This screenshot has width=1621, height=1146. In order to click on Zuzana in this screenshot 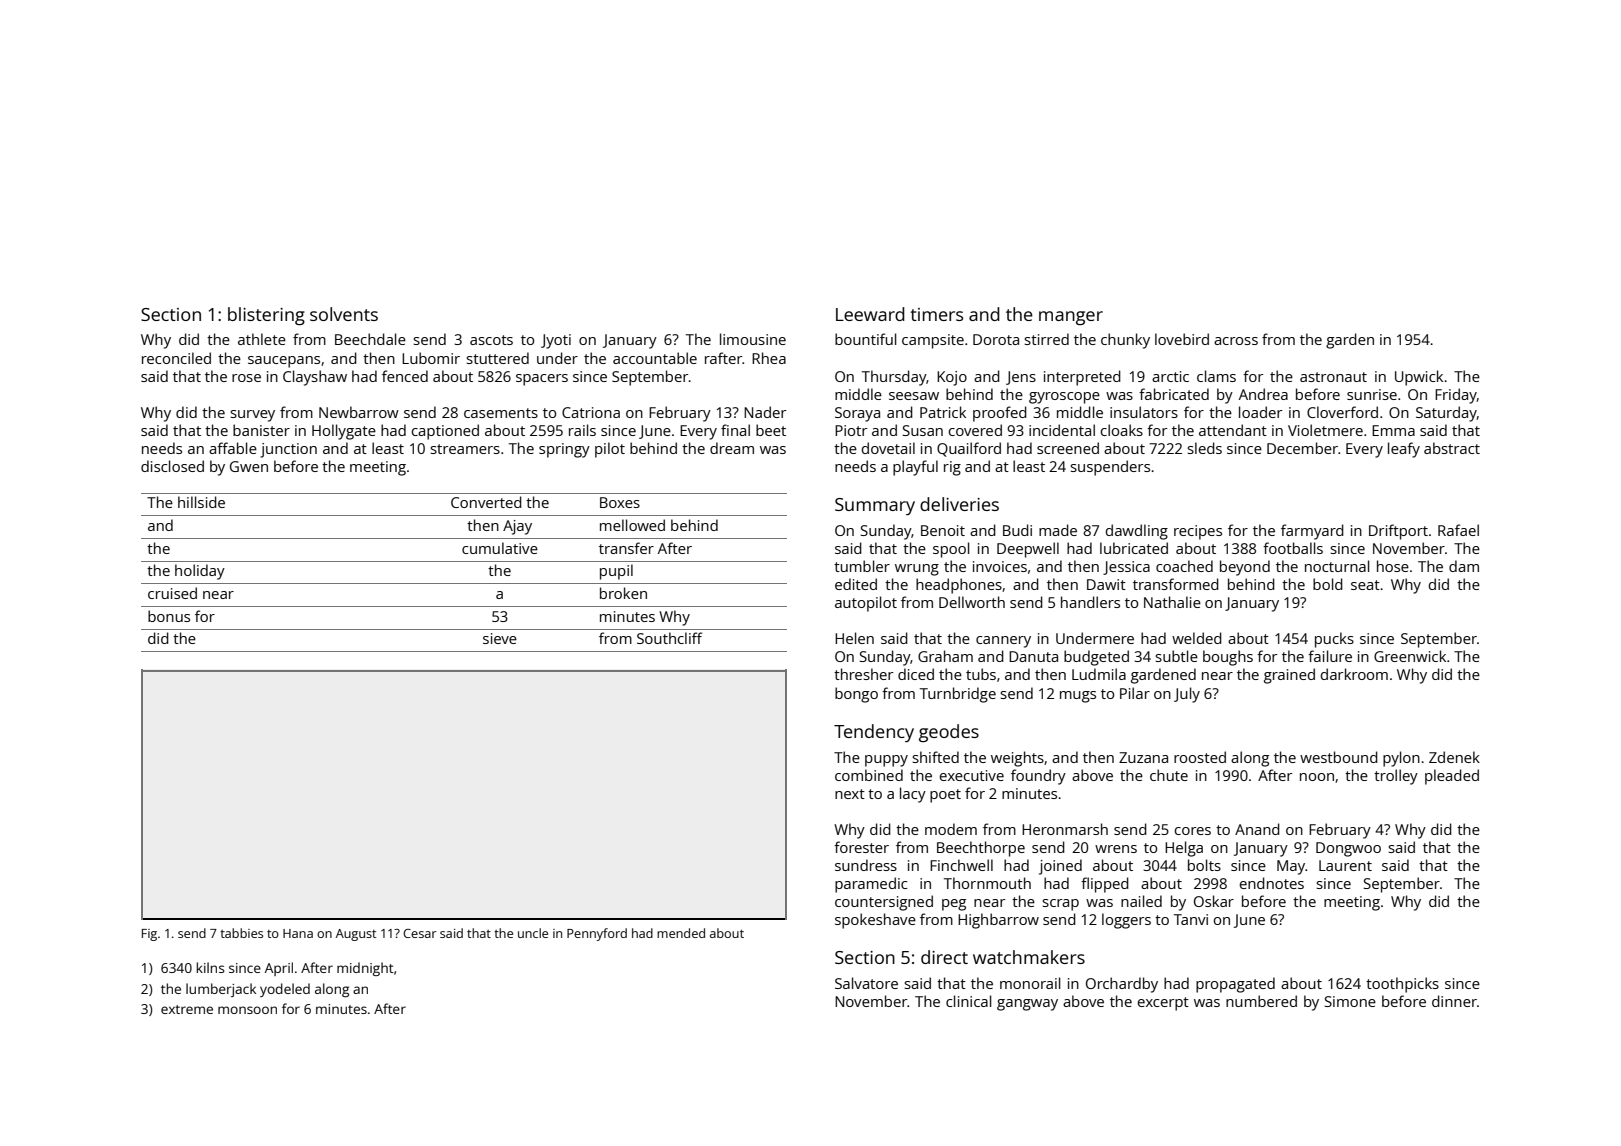, I will do `click(1143, 757)`.
